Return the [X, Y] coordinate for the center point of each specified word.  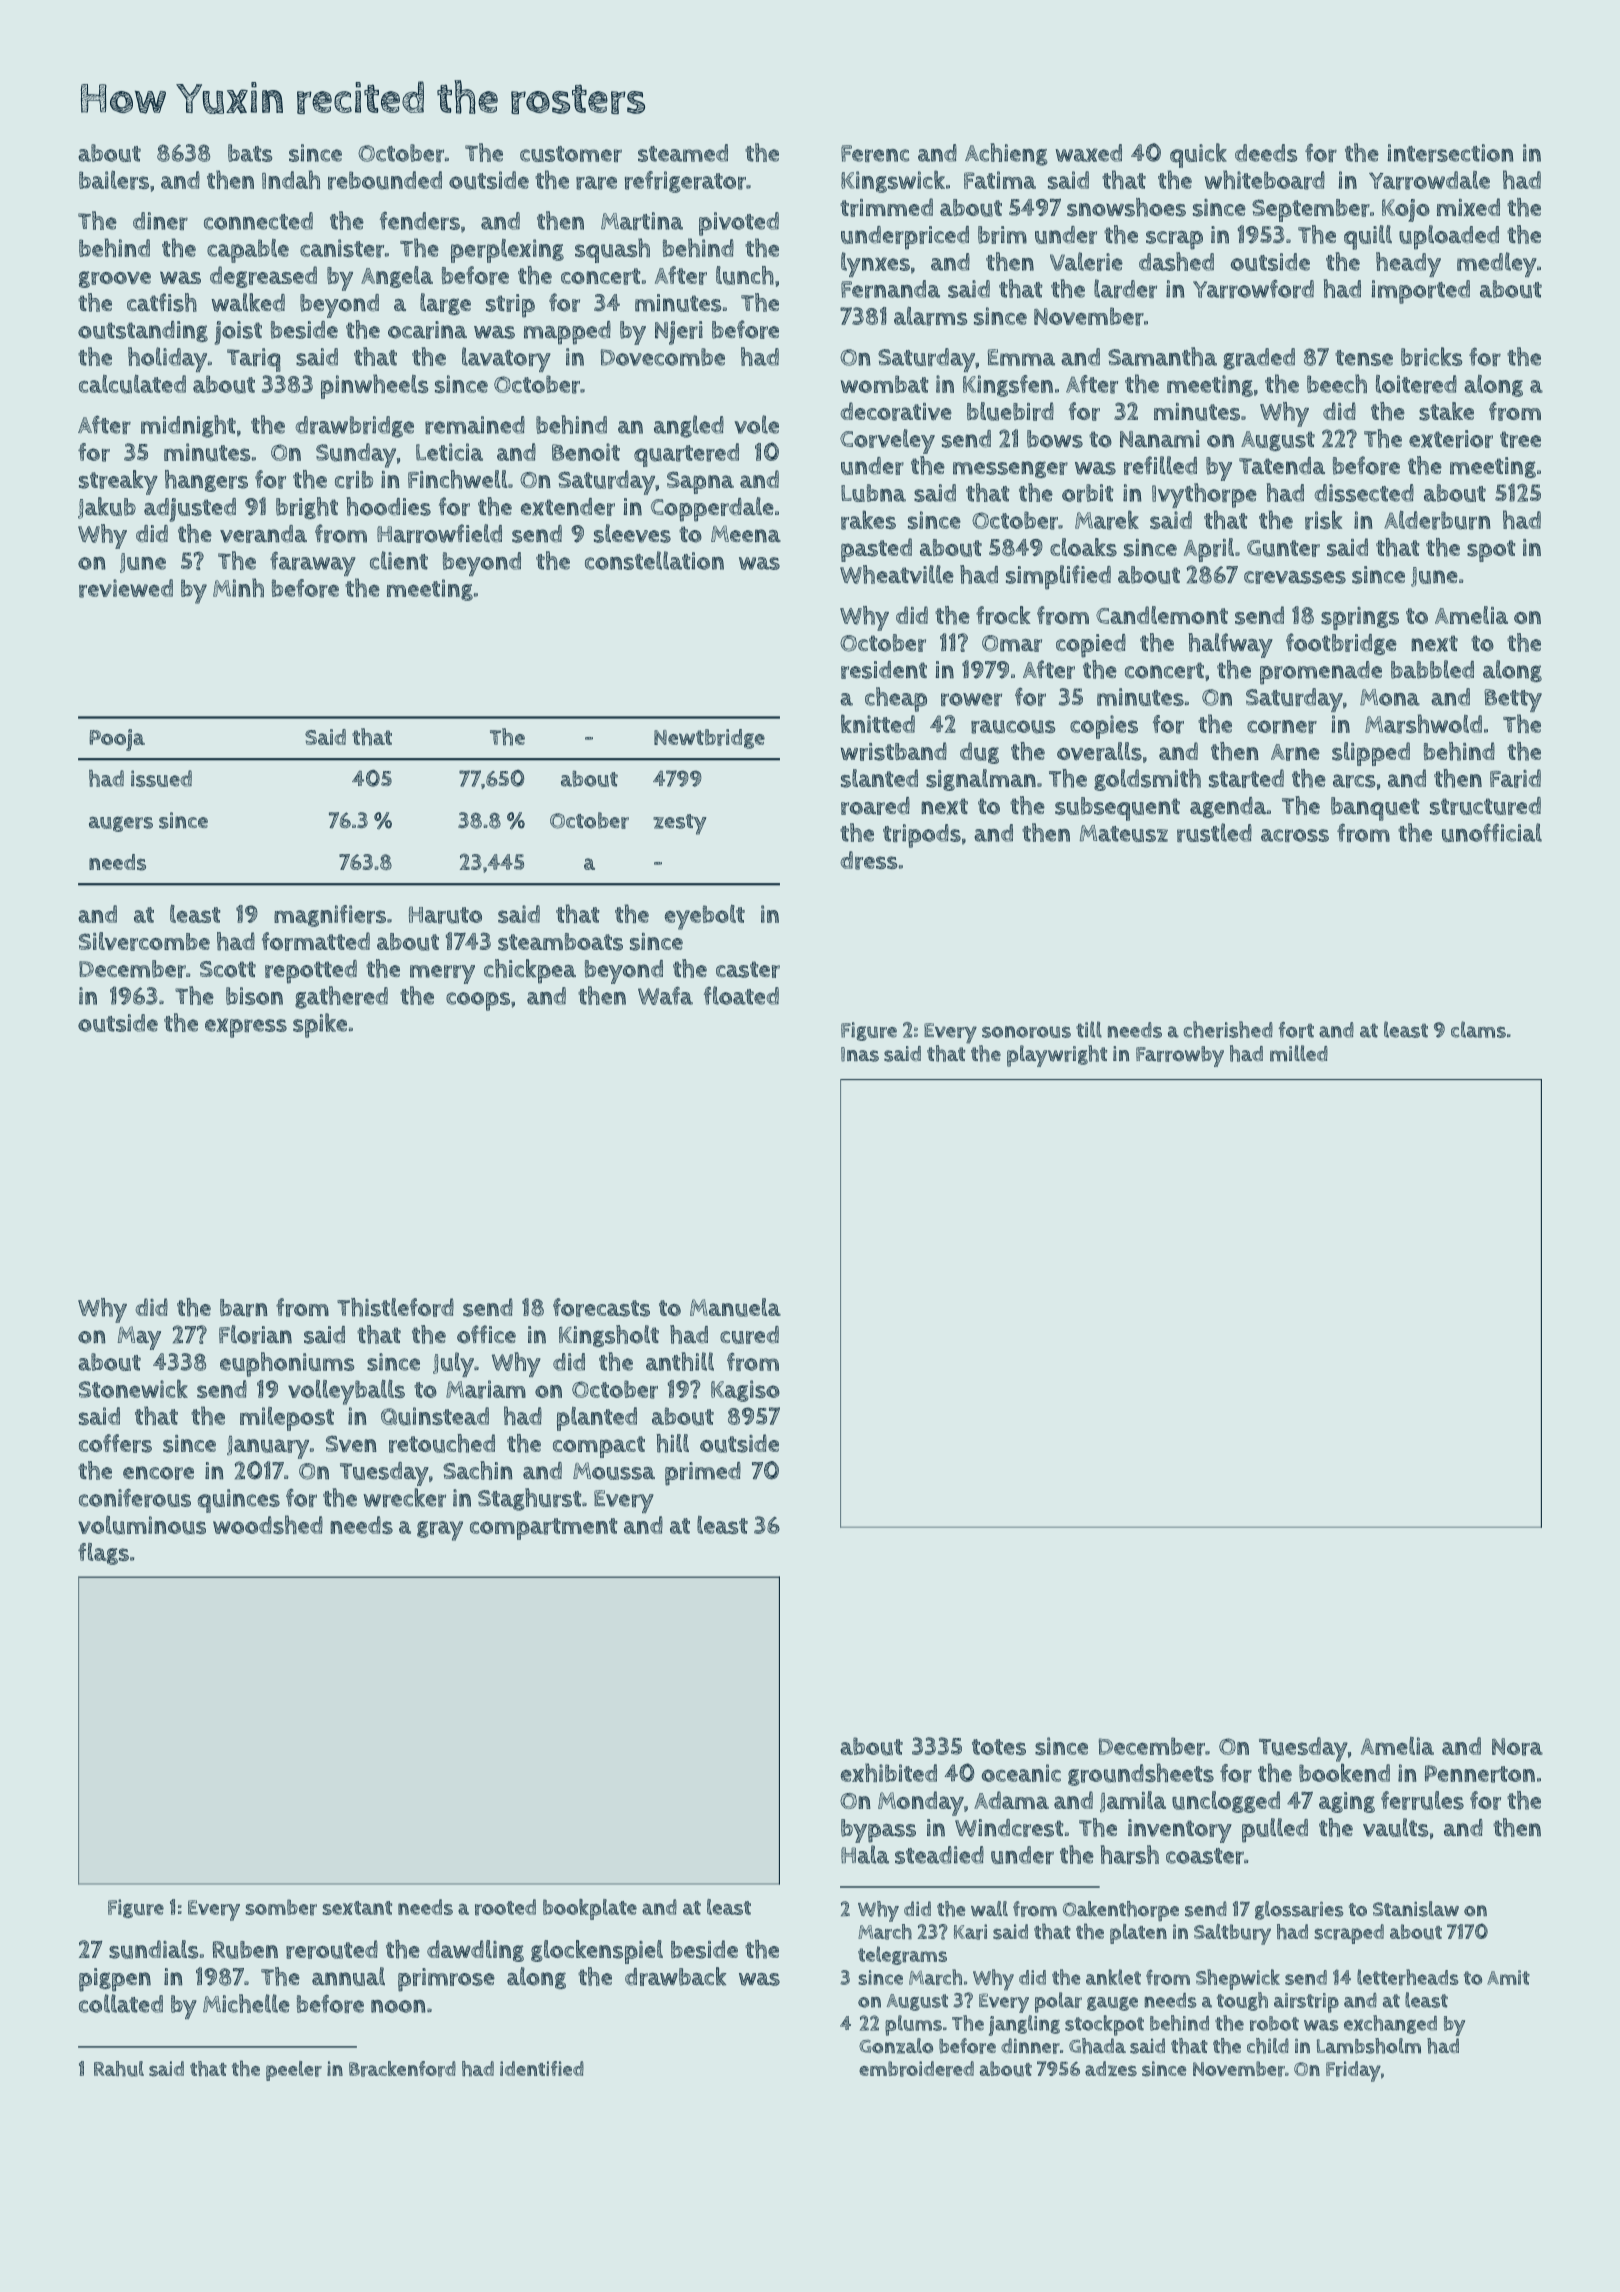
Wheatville [897, 574]
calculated [132, 384]
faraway [313, 563]
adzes [1111, 2069]
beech [1337, 383]
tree [1520, 439]
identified [542, 2068]
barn [244, 1308]
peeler [294, 2071]
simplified [1058, 577]
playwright [1057, 1056]
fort [1296, 1030]
